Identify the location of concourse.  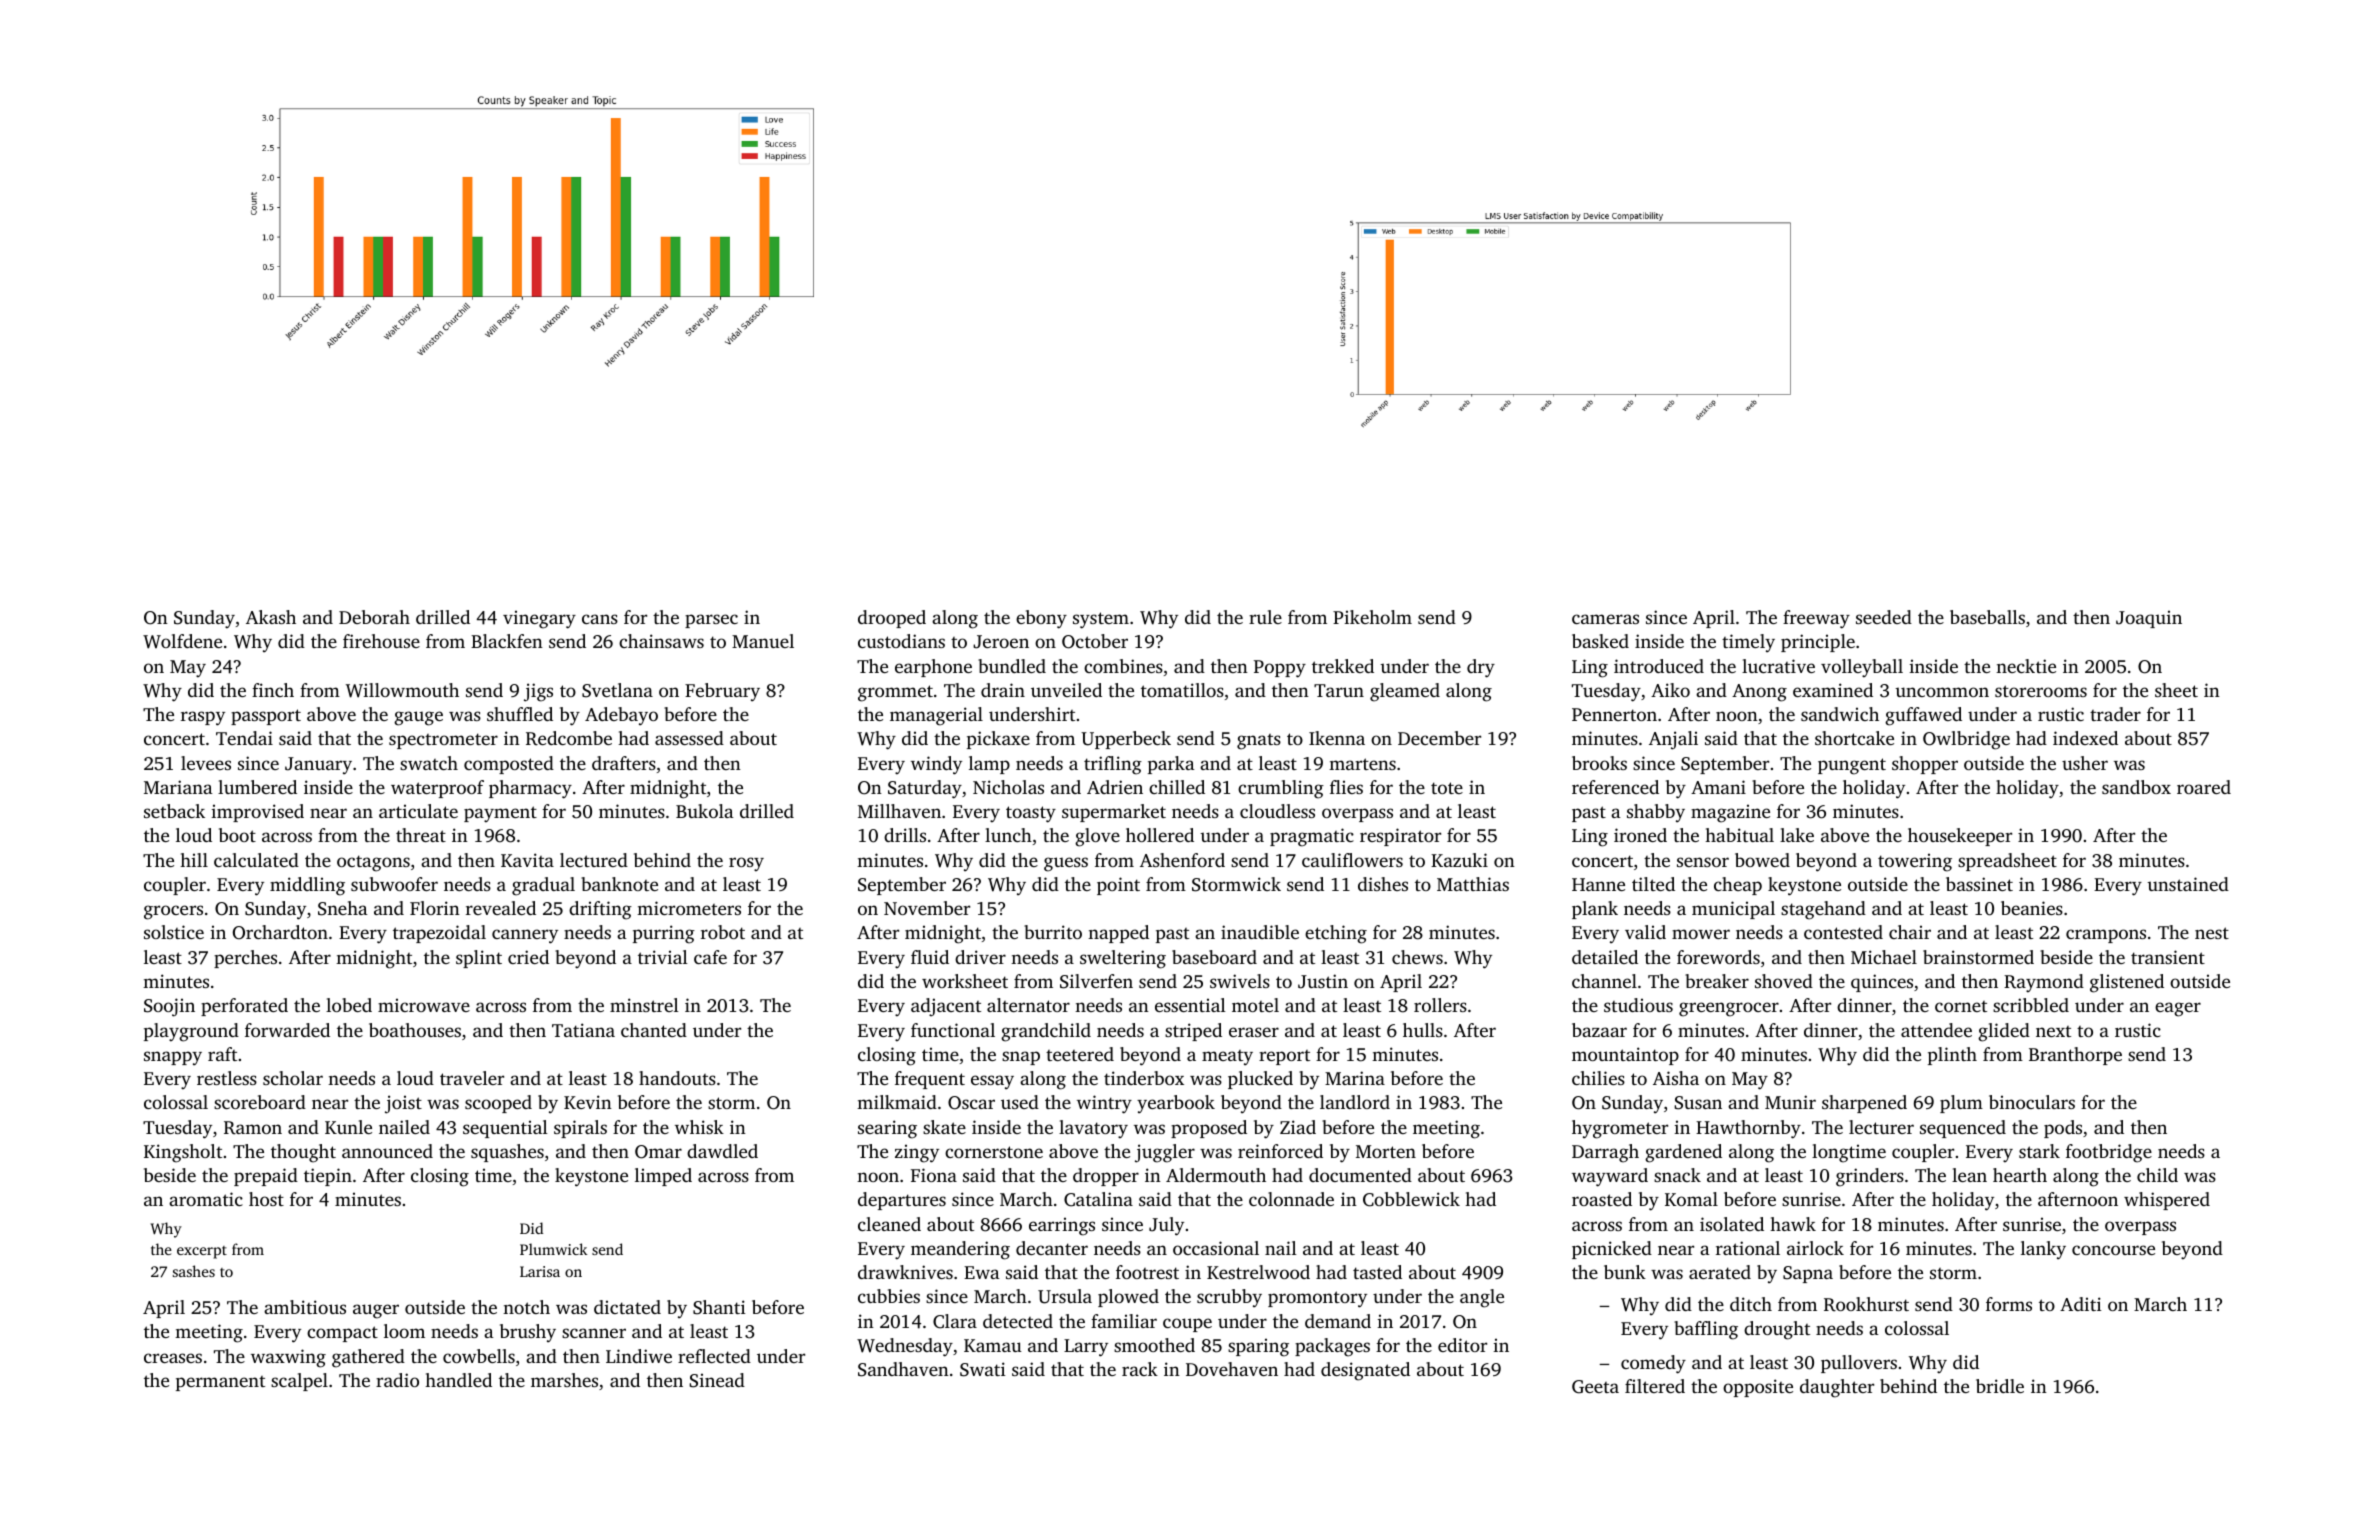
(2113, 1250).
